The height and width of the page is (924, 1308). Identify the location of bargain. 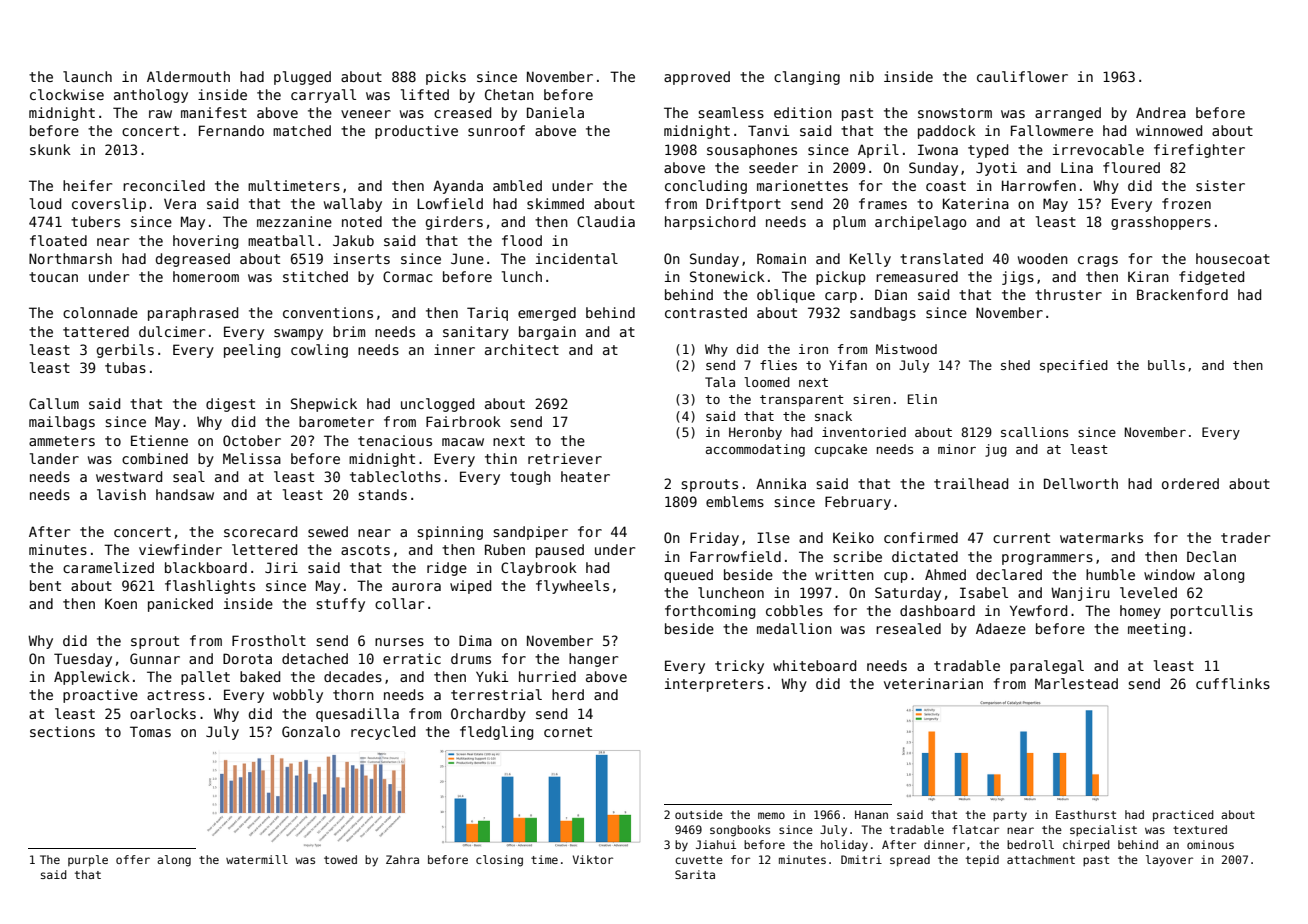
(547, 333).
